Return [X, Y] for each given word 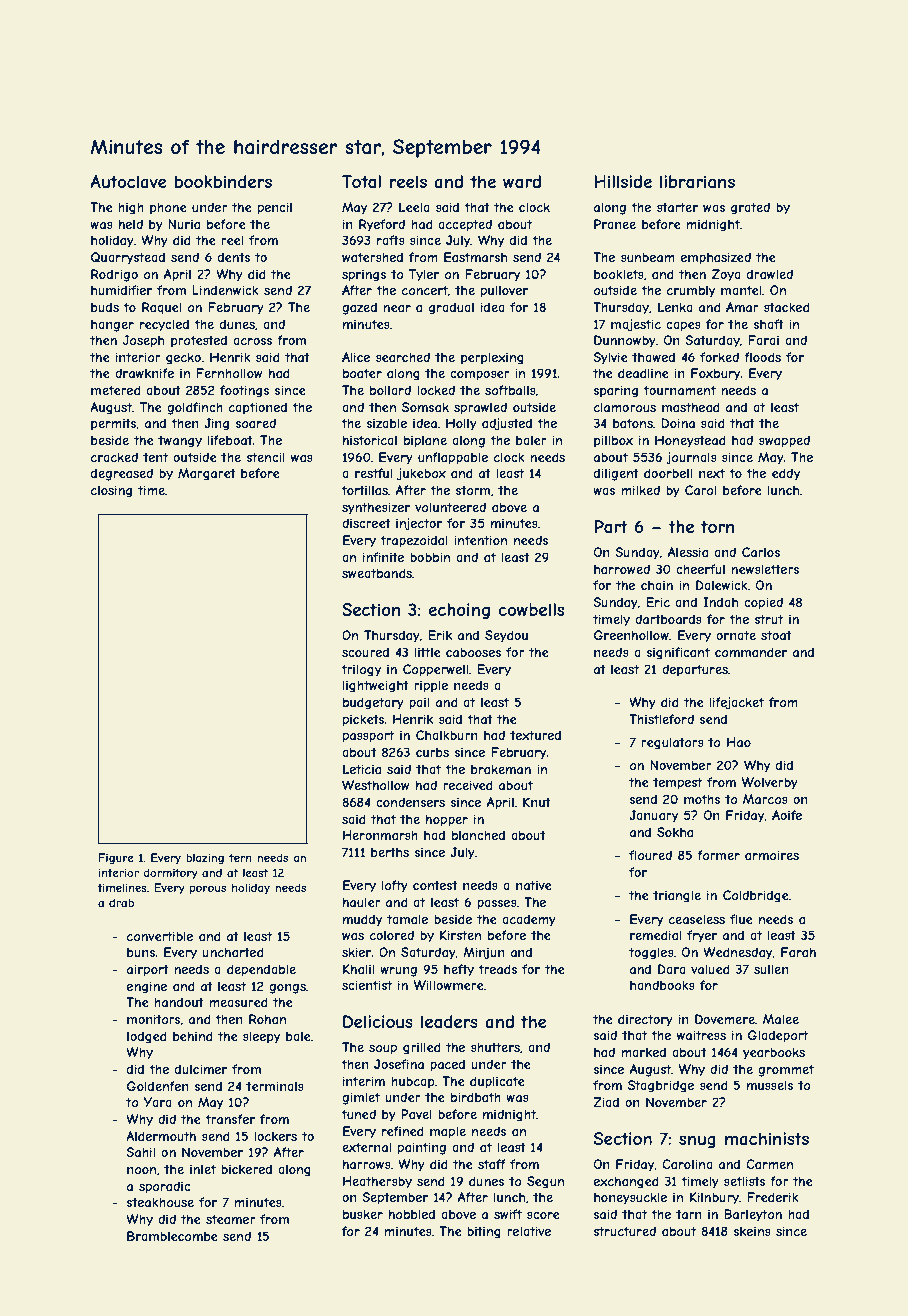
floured [650, 855]
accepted [465, 225]
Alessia [688, 552]
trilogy [361, 670]
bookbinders [223, 181]
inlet [203, 1169]
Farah [798, 952]
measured [238, 1002]
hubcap [413, 1082]
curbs [432, 752]
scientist [367, 985]
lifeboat [230, 440]
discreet [366, 523]
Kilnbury [714, 1198]
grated [750, 208]
